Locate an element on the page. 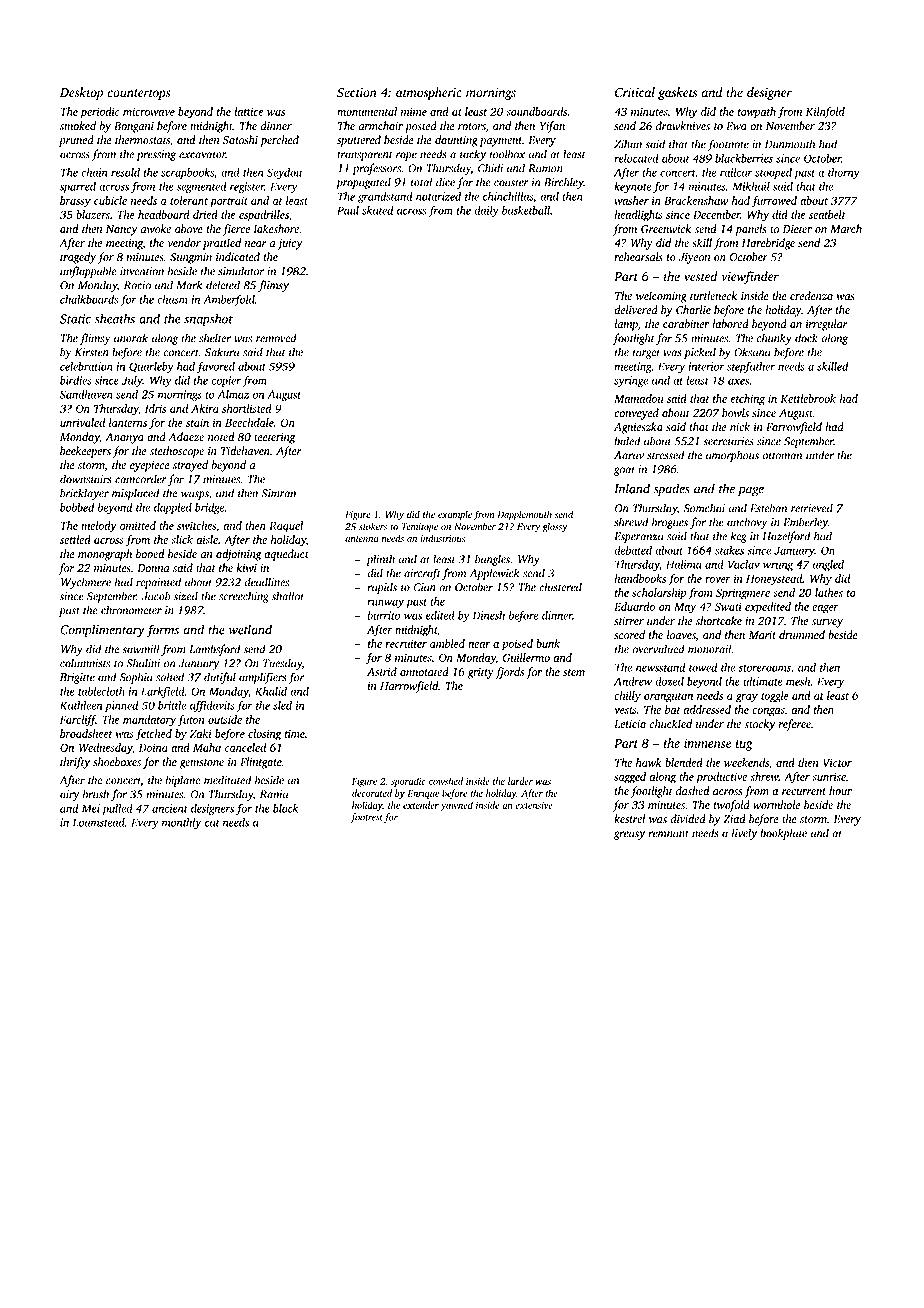  daily is located at coordinates (486, 211).
